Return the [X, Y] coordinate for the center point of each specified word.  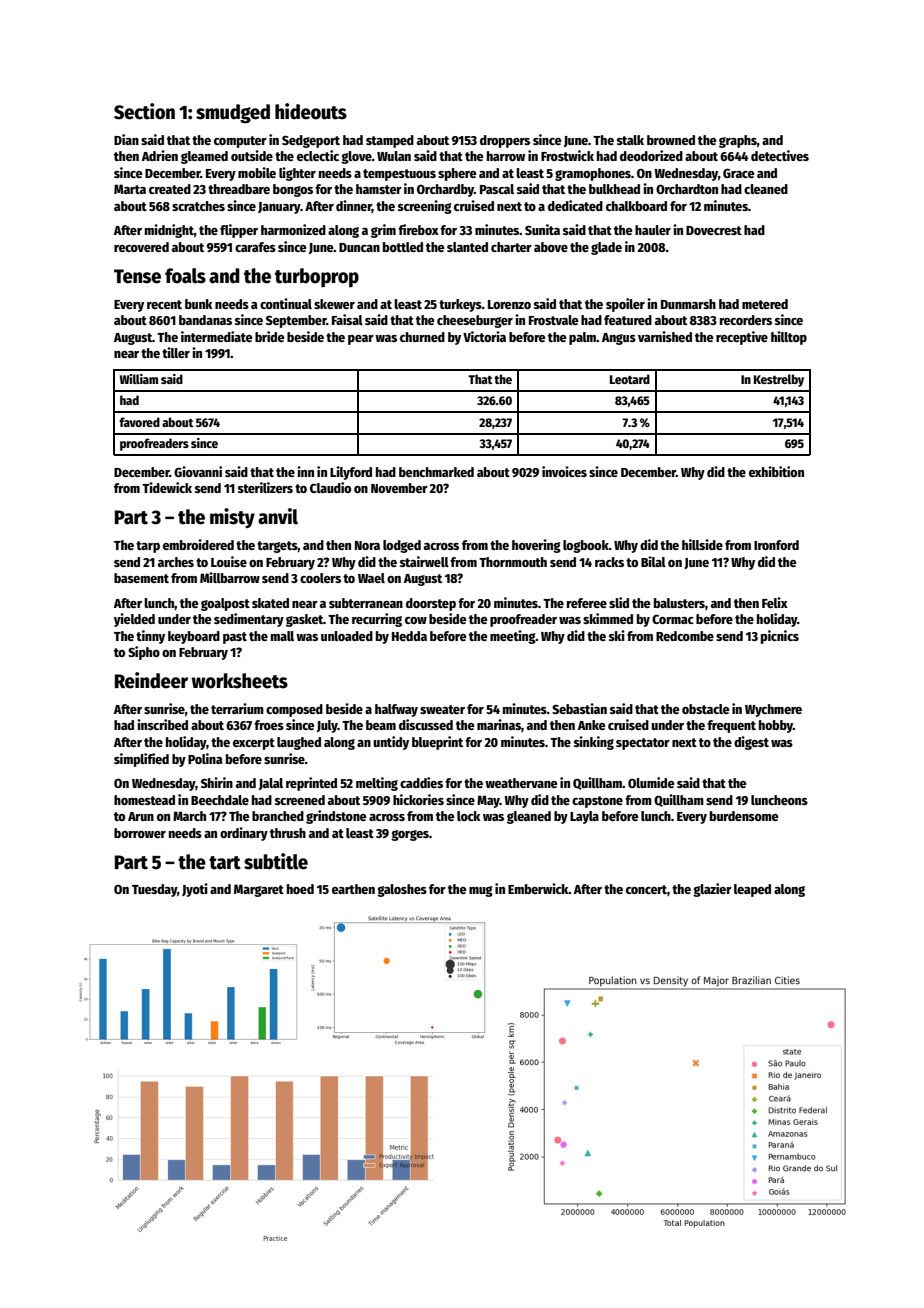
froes [269, 725]
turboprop [317, 277]
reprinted [311, 784]
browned [671, 140]
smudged [233, 114]
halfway [396, 710]
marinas [499, 724]
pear [361, 340]
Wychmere [773, 710]
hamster [379, 189]
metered [765, 304]
